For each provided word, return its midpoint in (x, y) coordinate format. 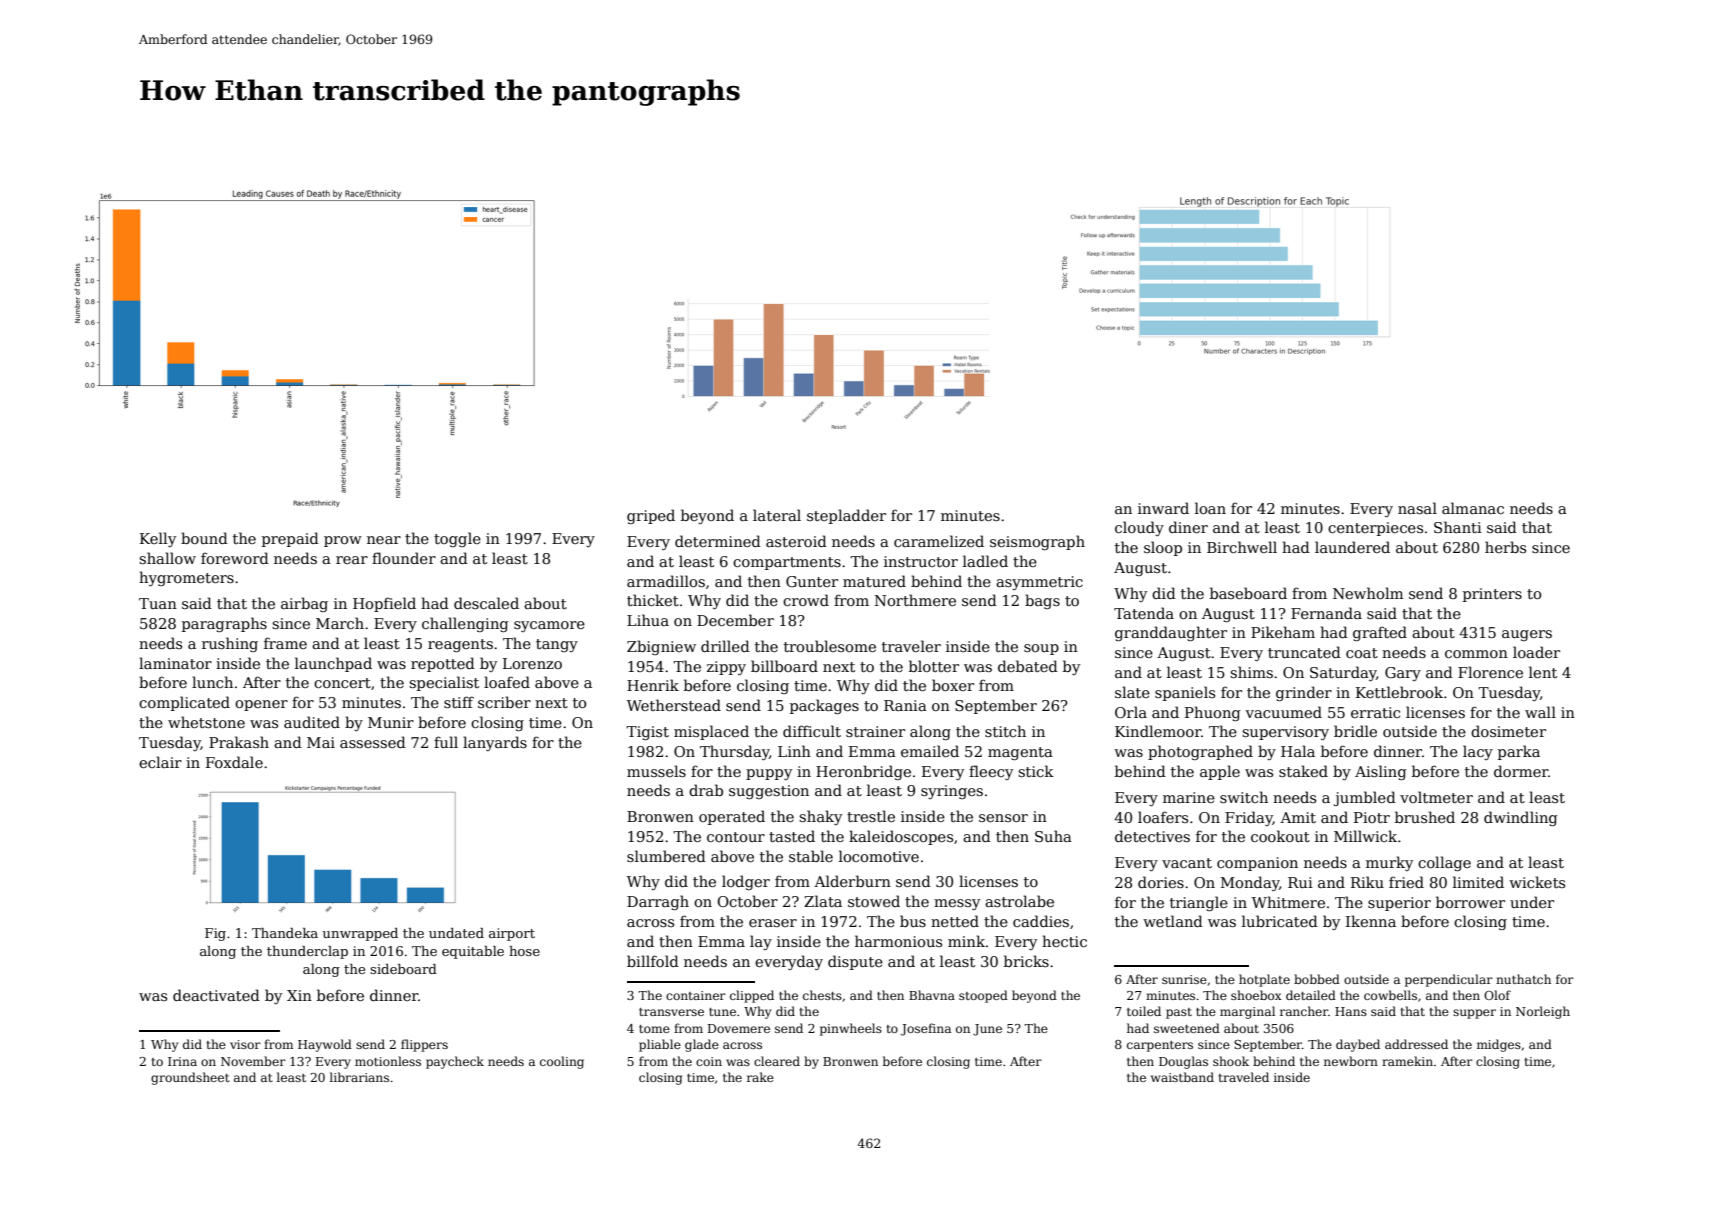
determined (718, 541)
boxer (953, 685)
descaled (486, 603)
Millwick (1365, 836)
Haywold (325, 1045)
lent (1543, 672)
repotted (443, 664)
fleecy (991, 772)
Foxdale (234, 762)
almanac (1473, 508)
